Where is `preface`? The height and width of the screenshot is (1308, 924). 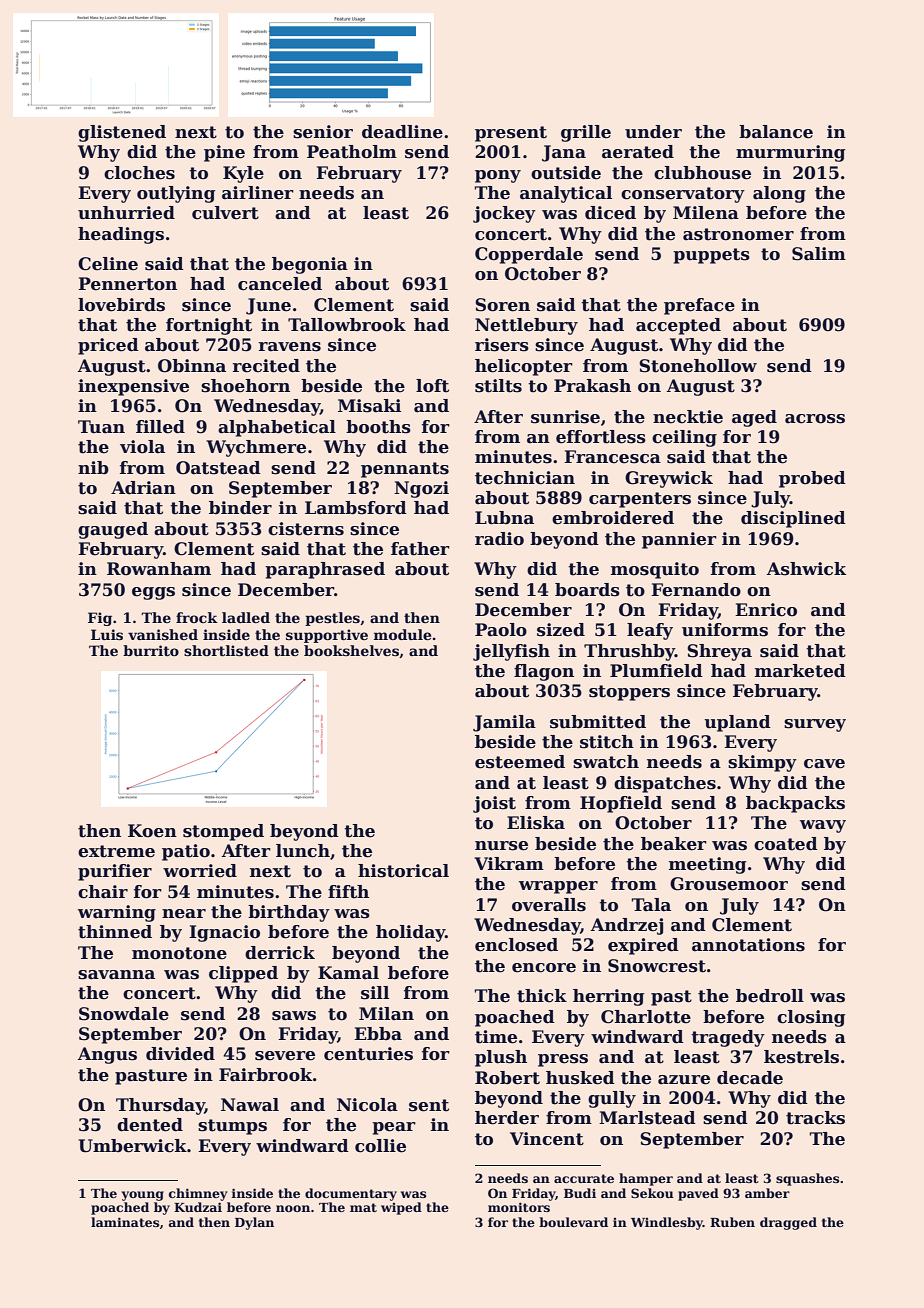 preface is located at coordinates (699, 306).
